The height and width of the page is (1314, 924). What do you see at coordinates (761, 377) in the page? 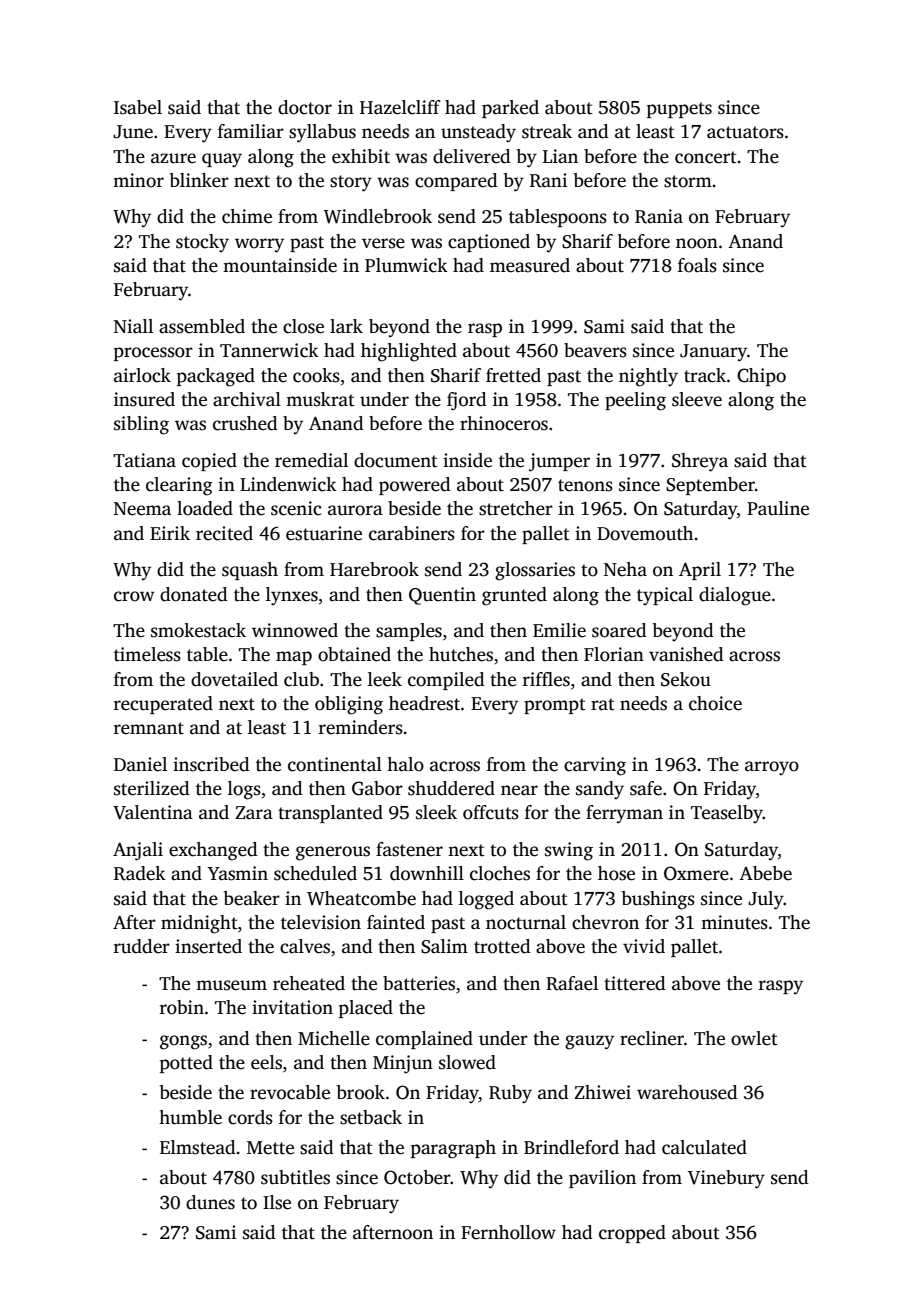
I see `Chipo` at bounding box center [761, 377].
